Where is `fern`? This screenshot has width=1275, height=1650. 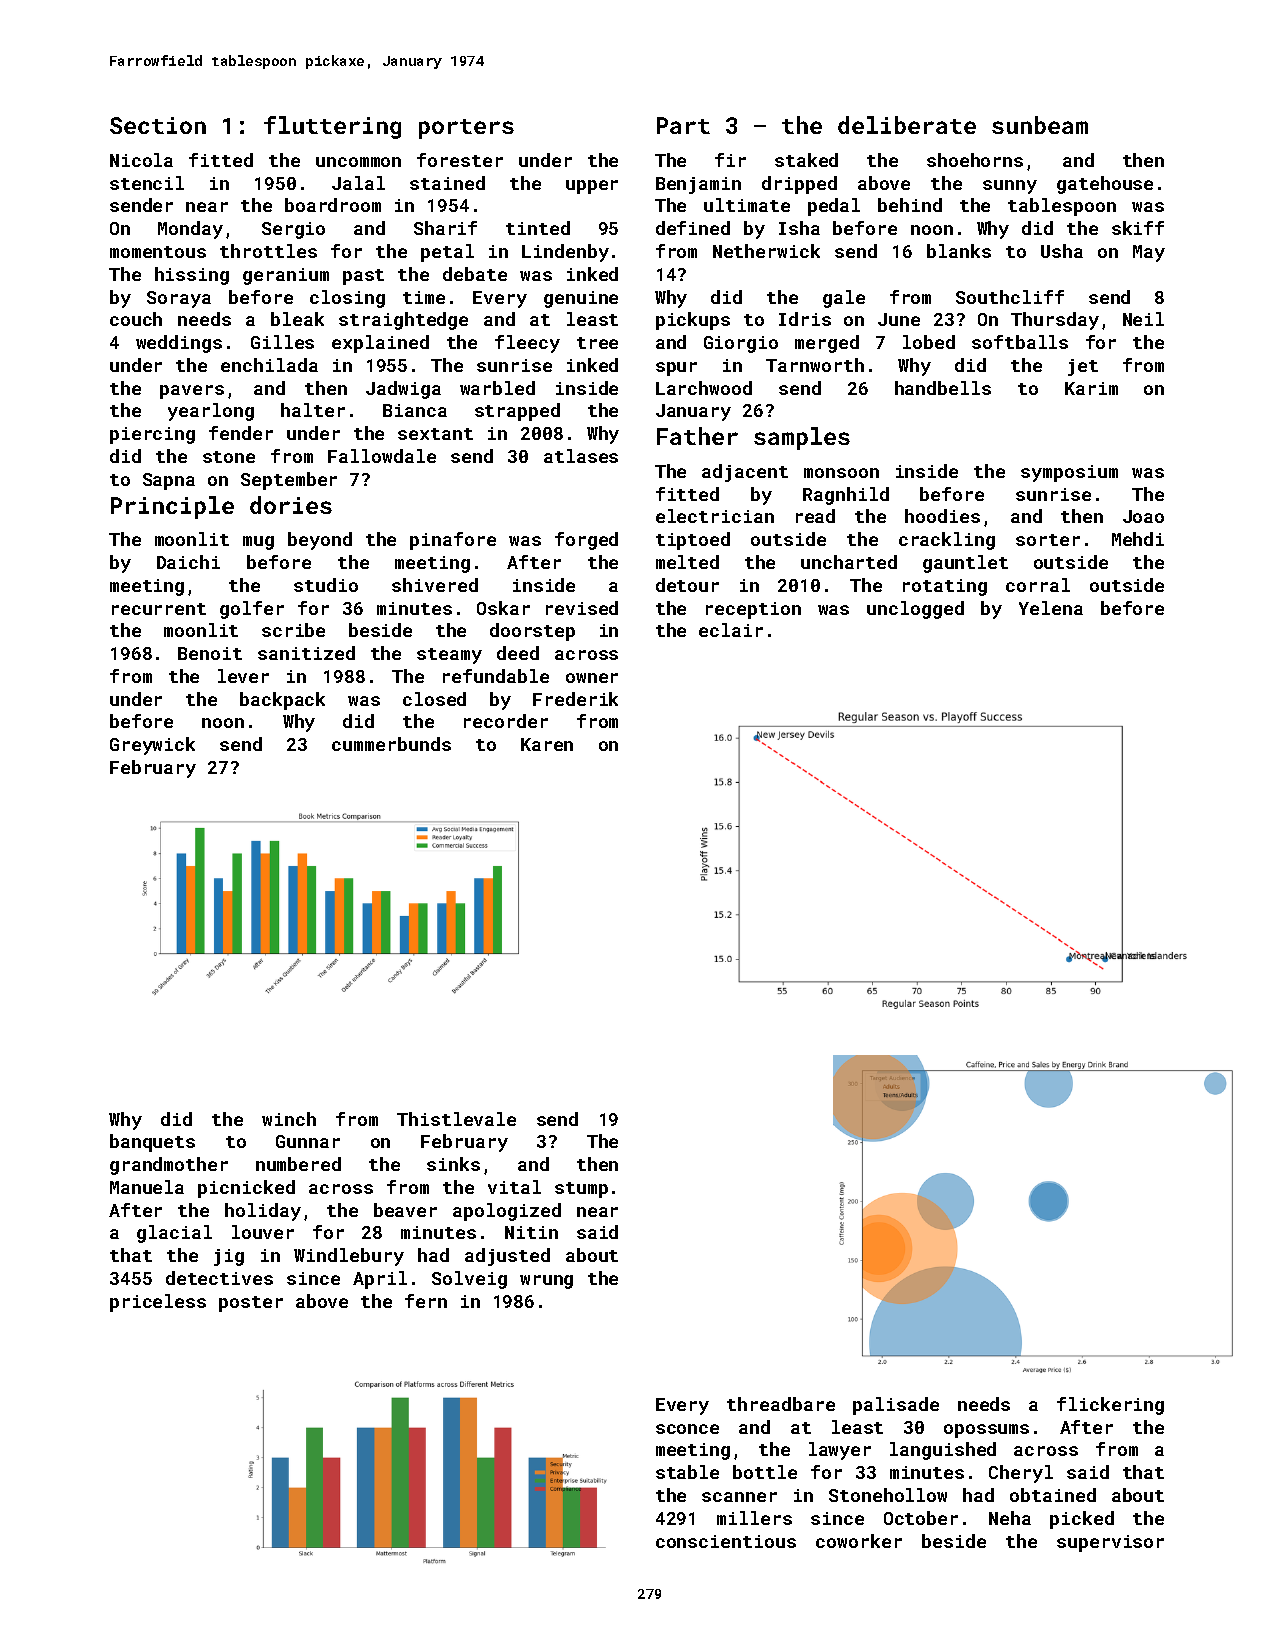 fern is located at coordinates (426, 1301).
